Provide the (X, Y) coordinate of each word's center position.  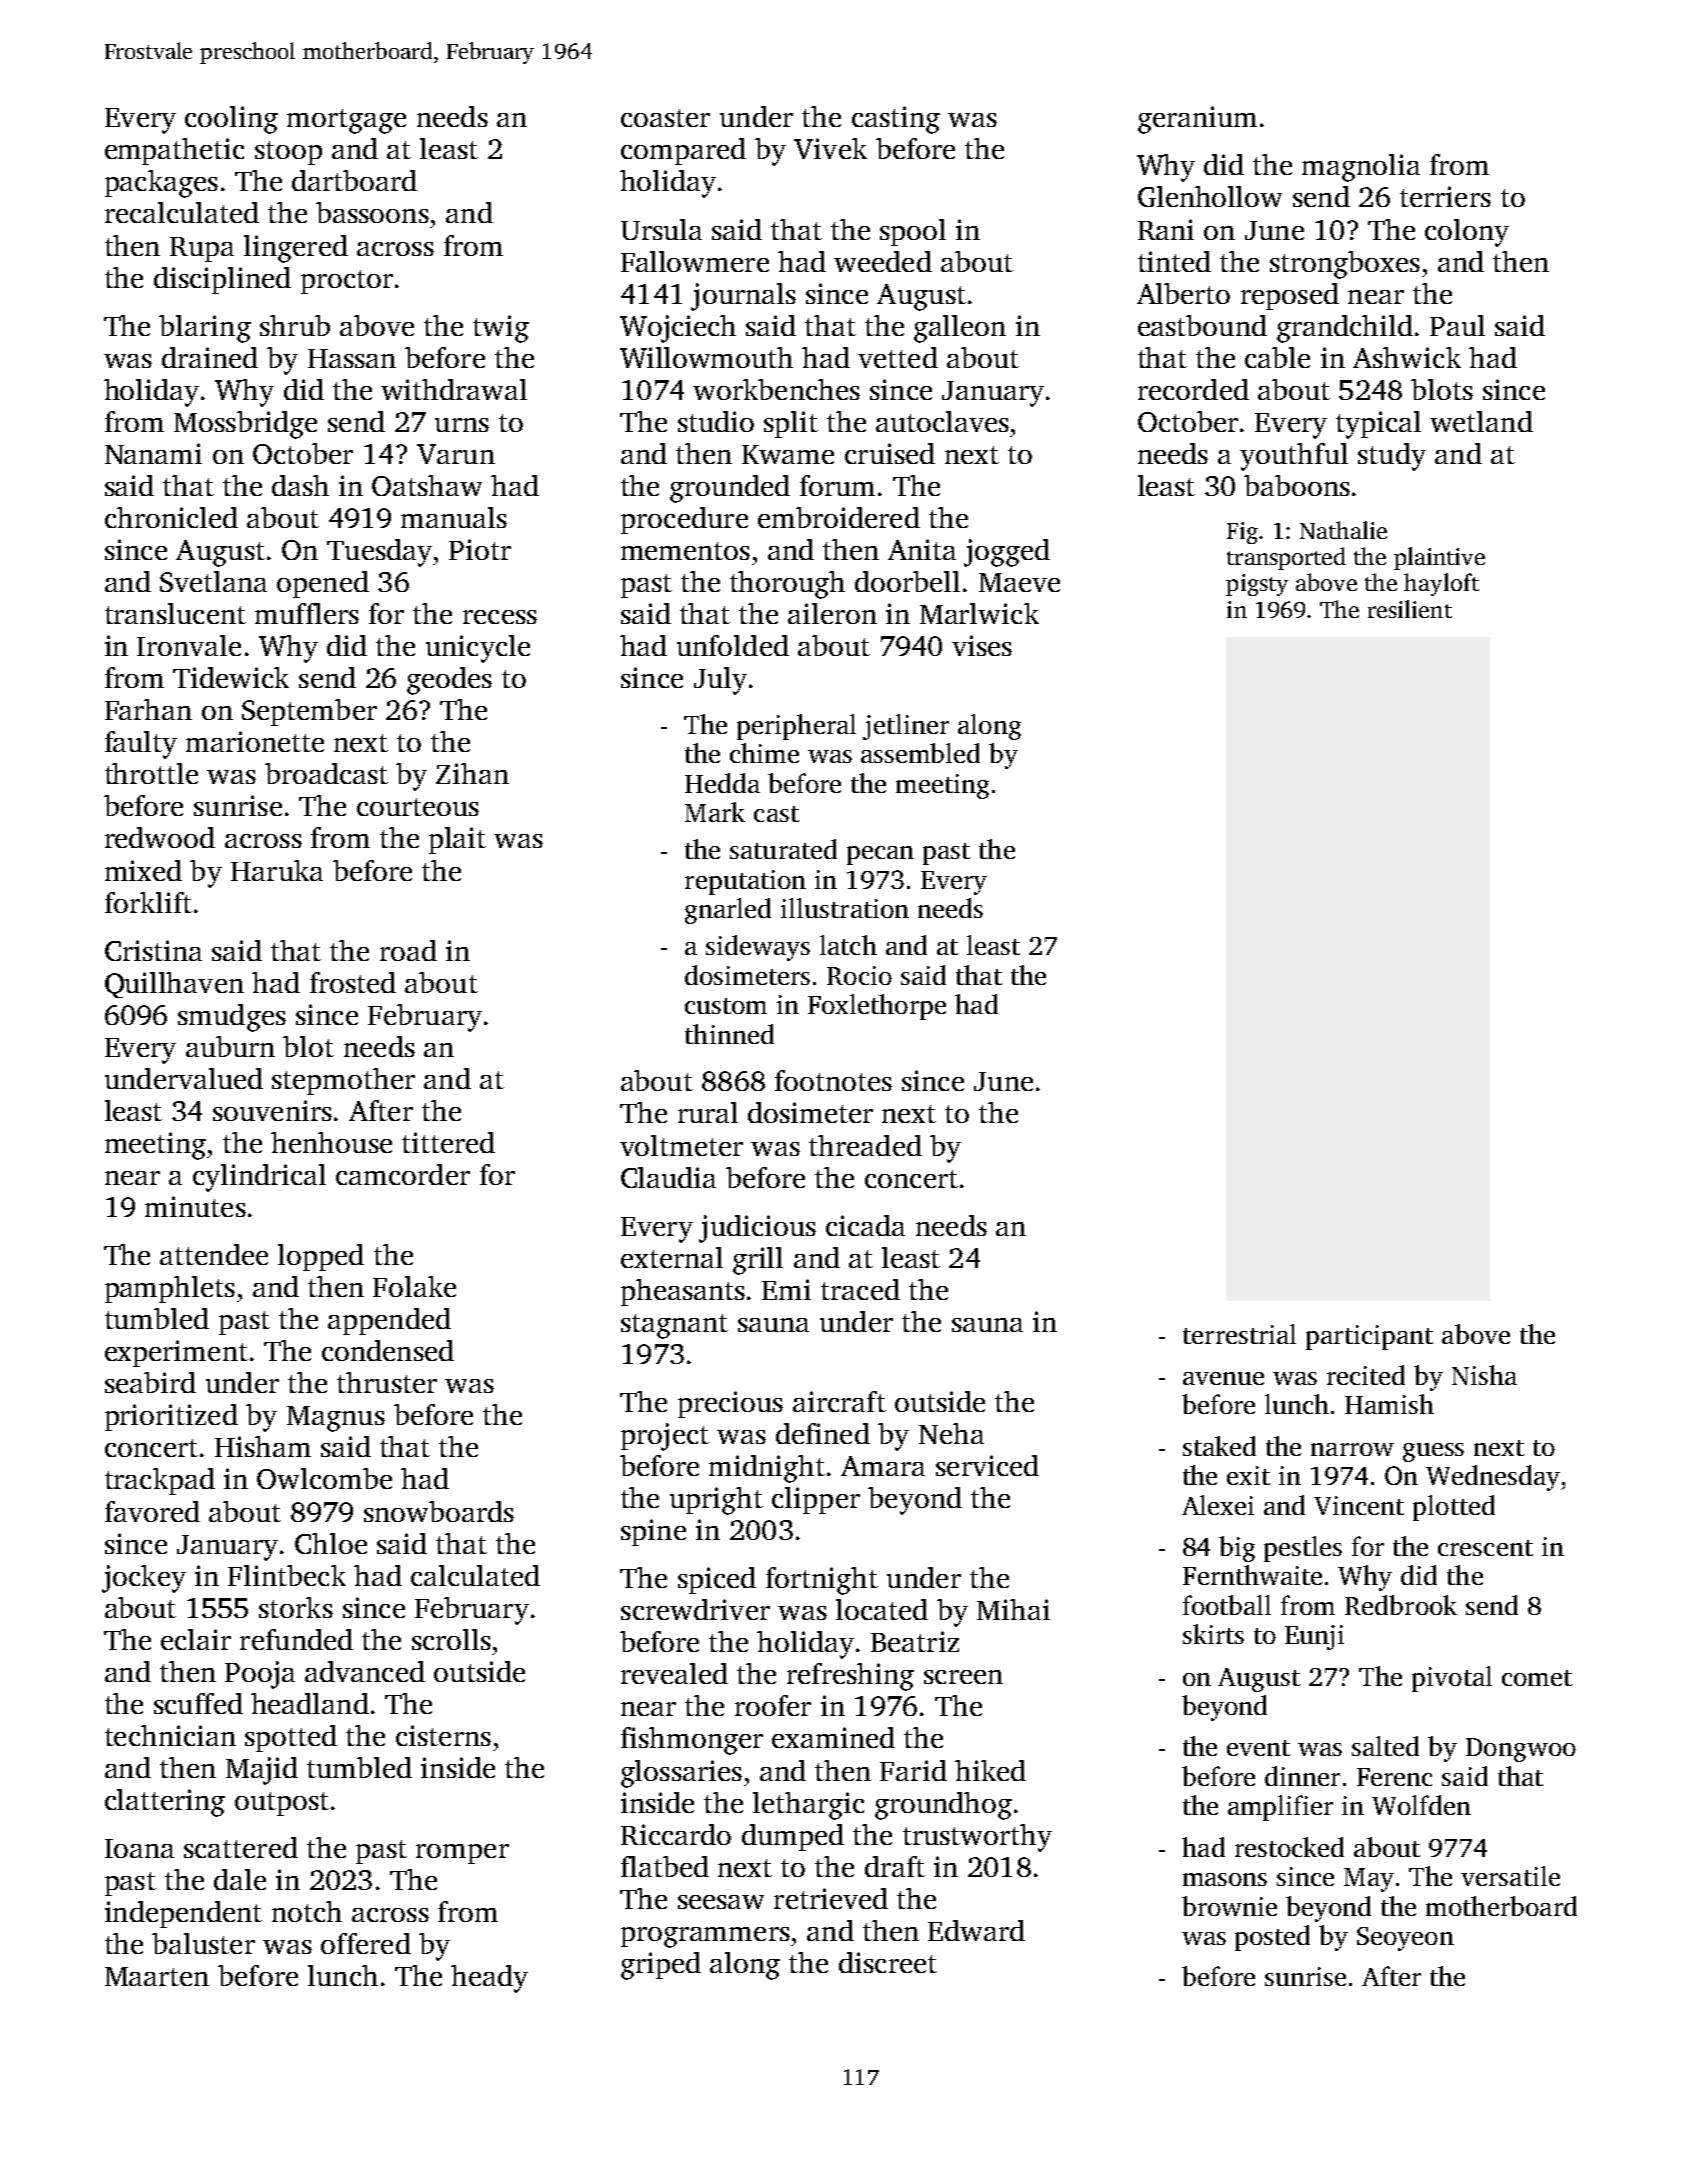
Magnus (336, 1419)
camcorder (403, 1174)
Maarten (157, 1976)
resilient (1410, 609)
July (720, 681)
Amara (883, 1466)
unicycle (478, 649)
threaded (865, 1145)
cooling (231, 120)
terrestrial (1239, 1334)
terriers (1445, 196)
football (1227, 1605)
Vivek (830, 148)
